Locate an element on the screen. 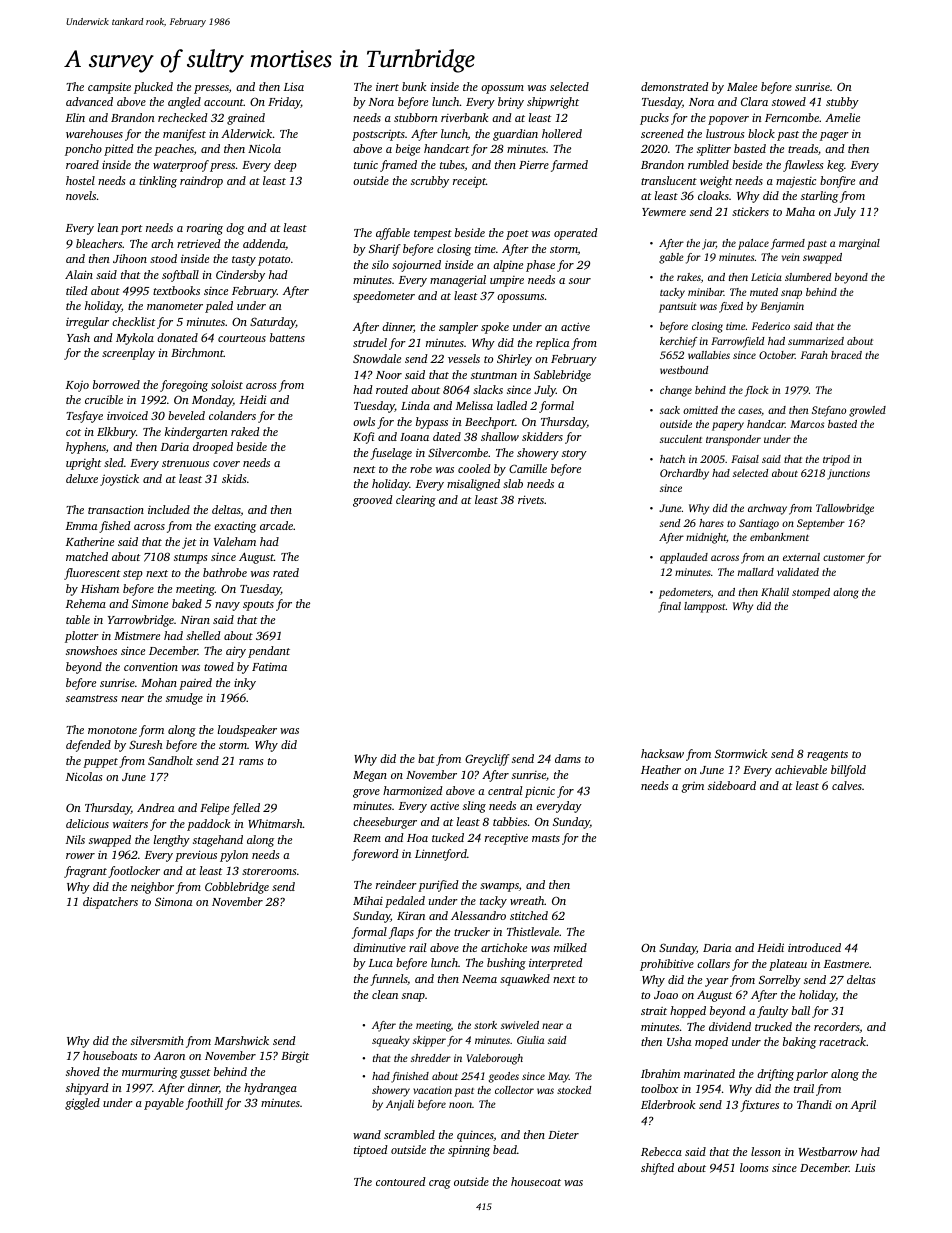  checklist is located at coordinates (133, 321).
